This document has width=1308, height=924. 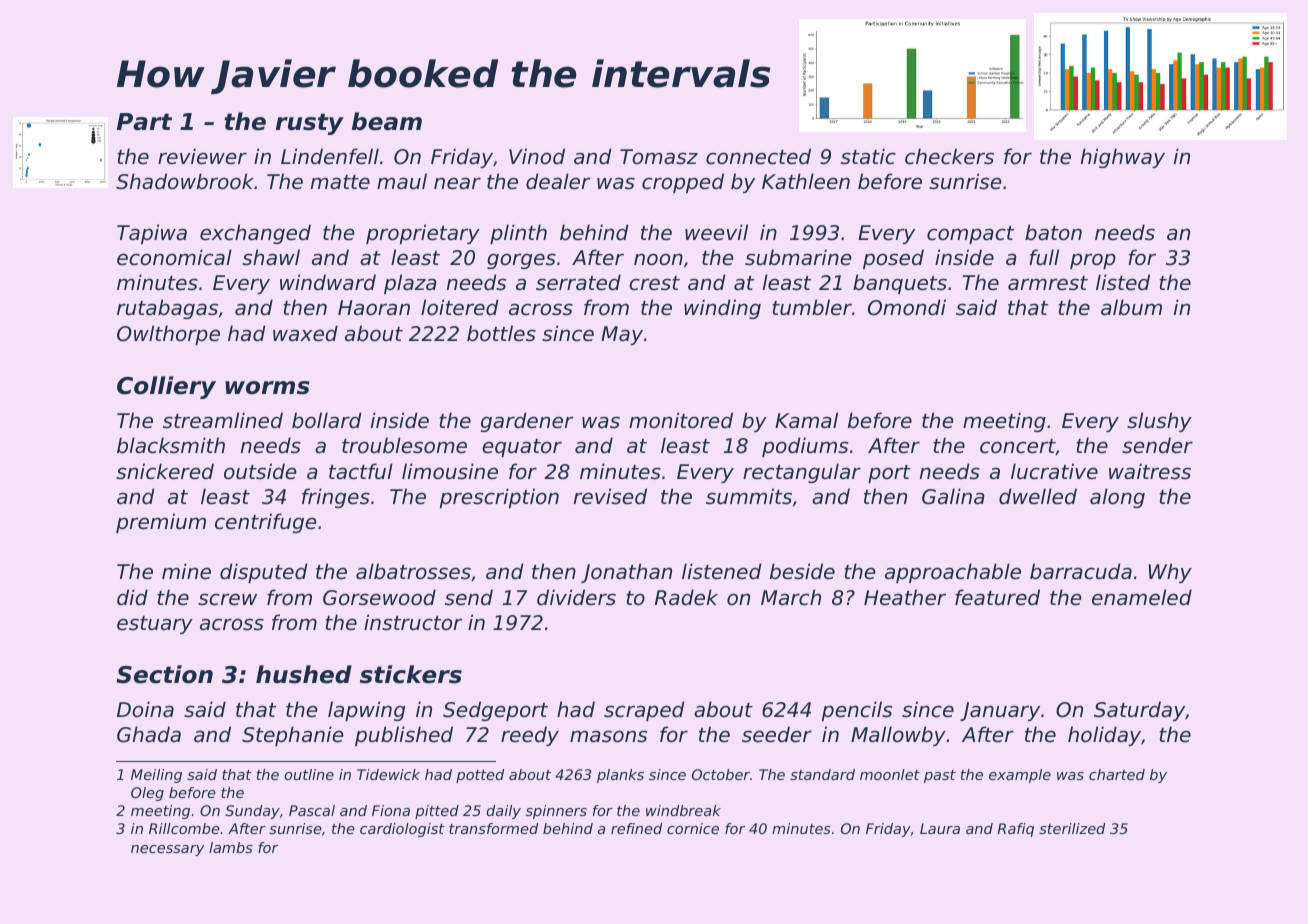 I want to click on premium, so click(x=161, y=523).
